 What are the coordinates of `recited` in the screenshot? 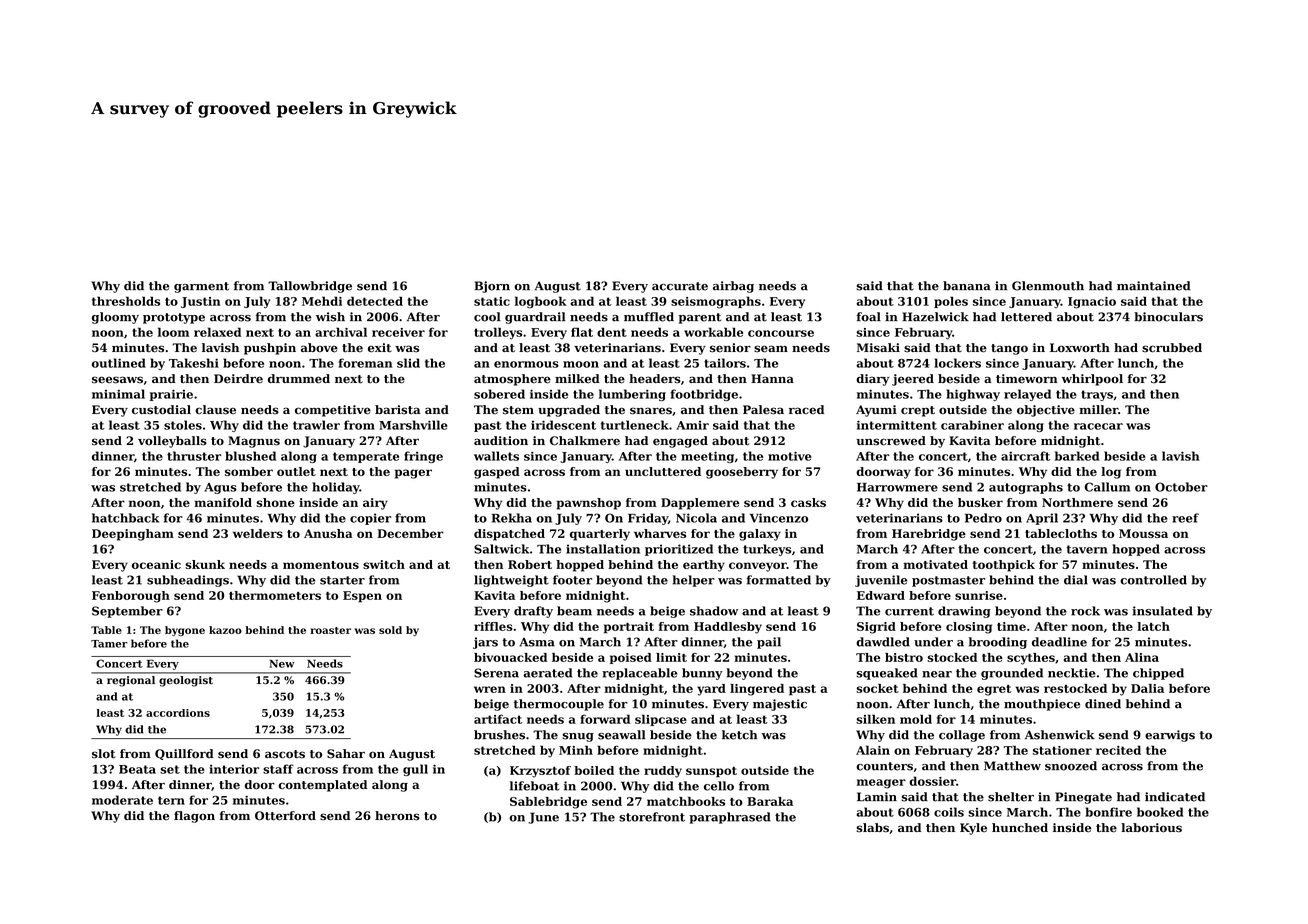 It's located at (1118, 750).
